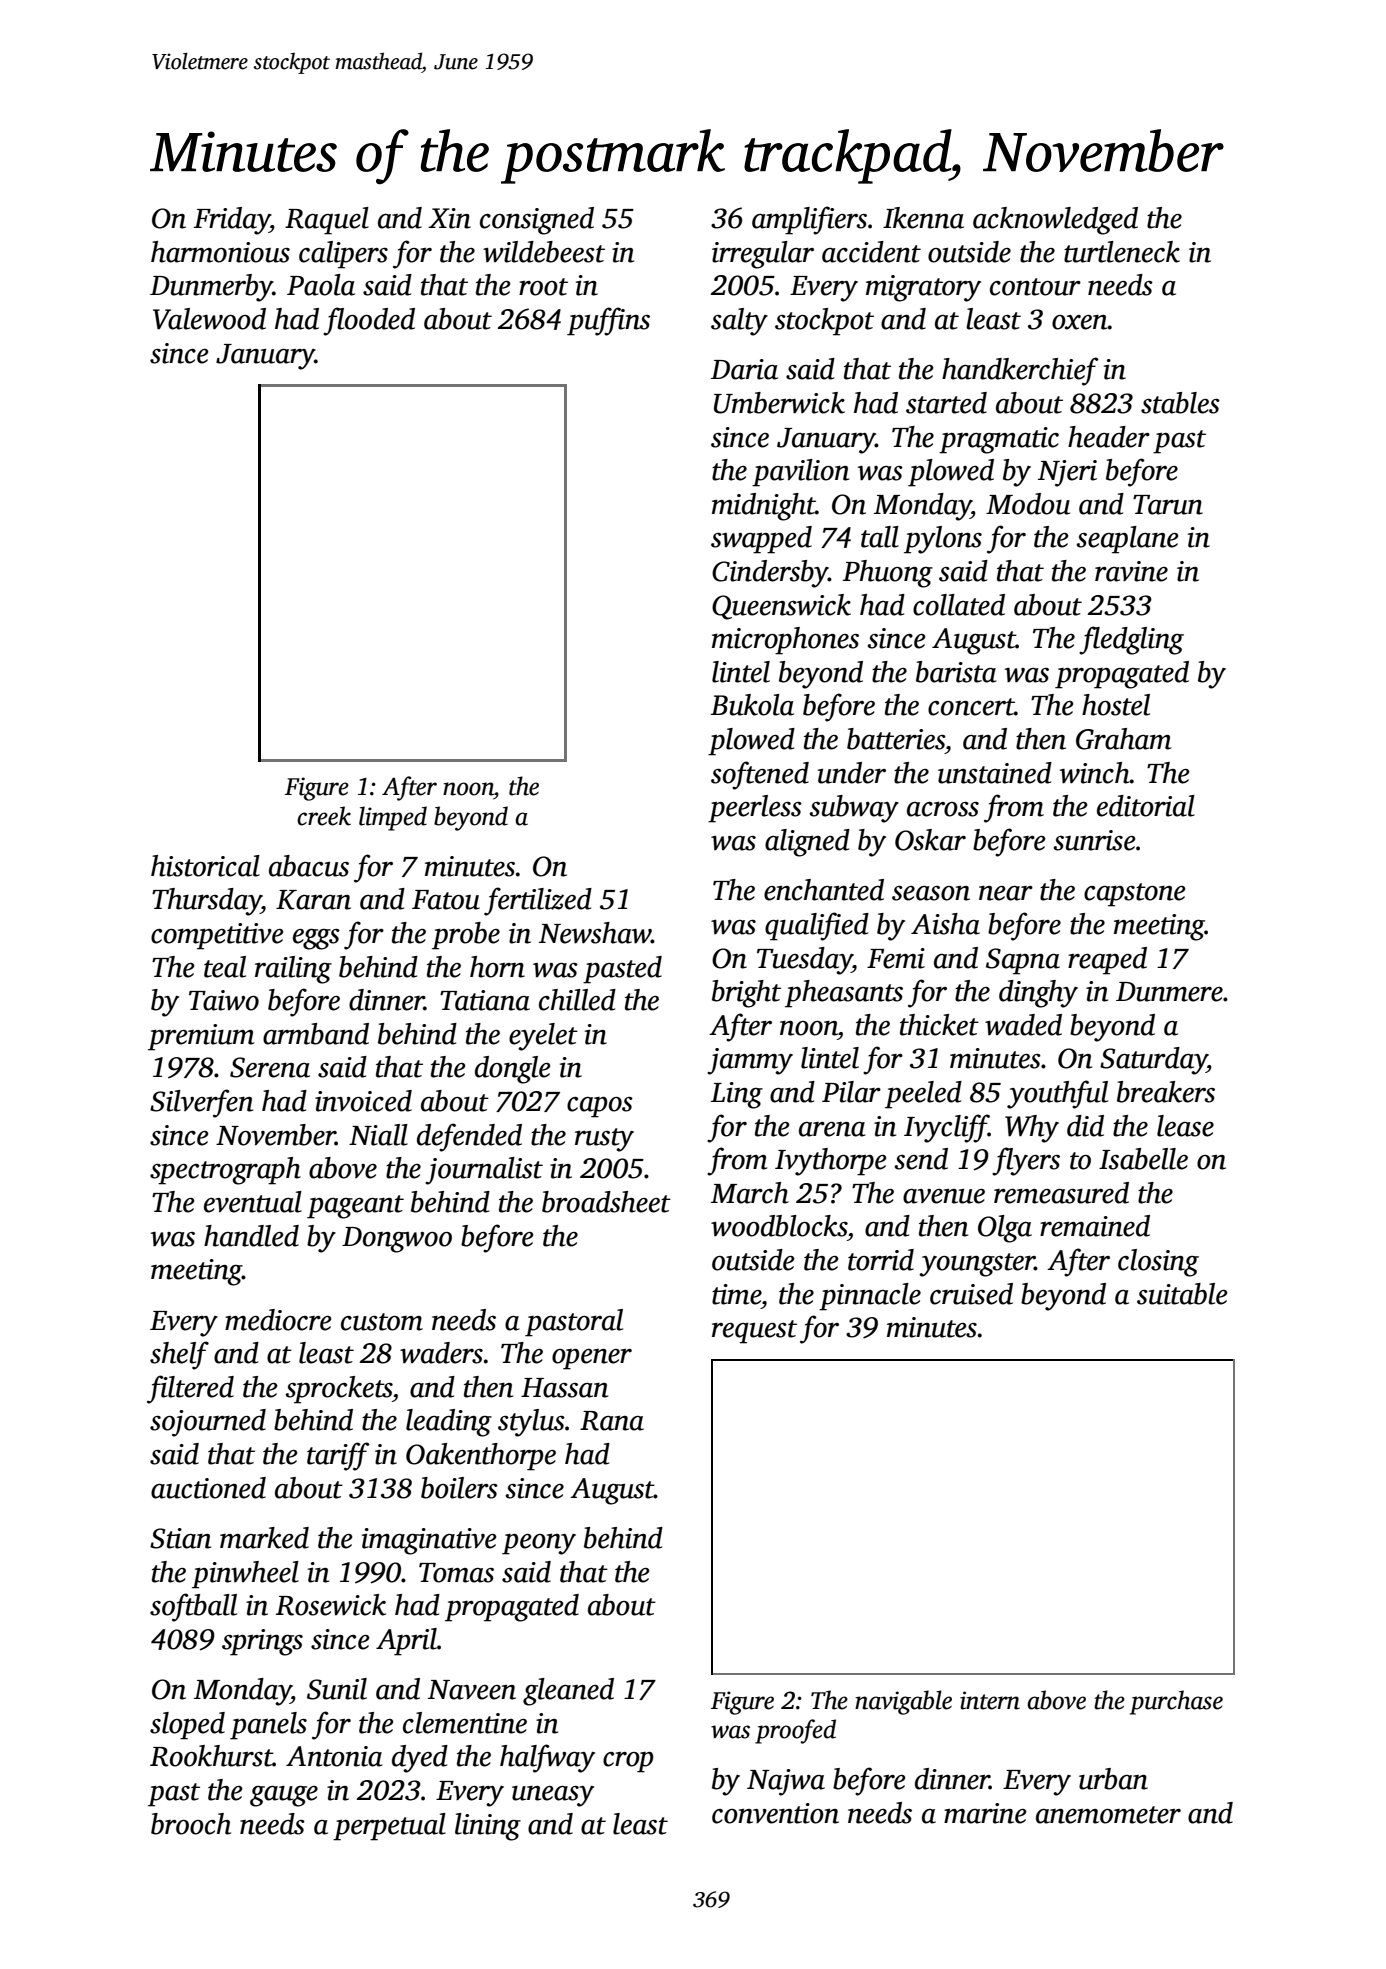 The width and height of the page is (1386, 1969). Describe the element at coordinates (484, 1171) in the page. I see `journalist` at that location.
